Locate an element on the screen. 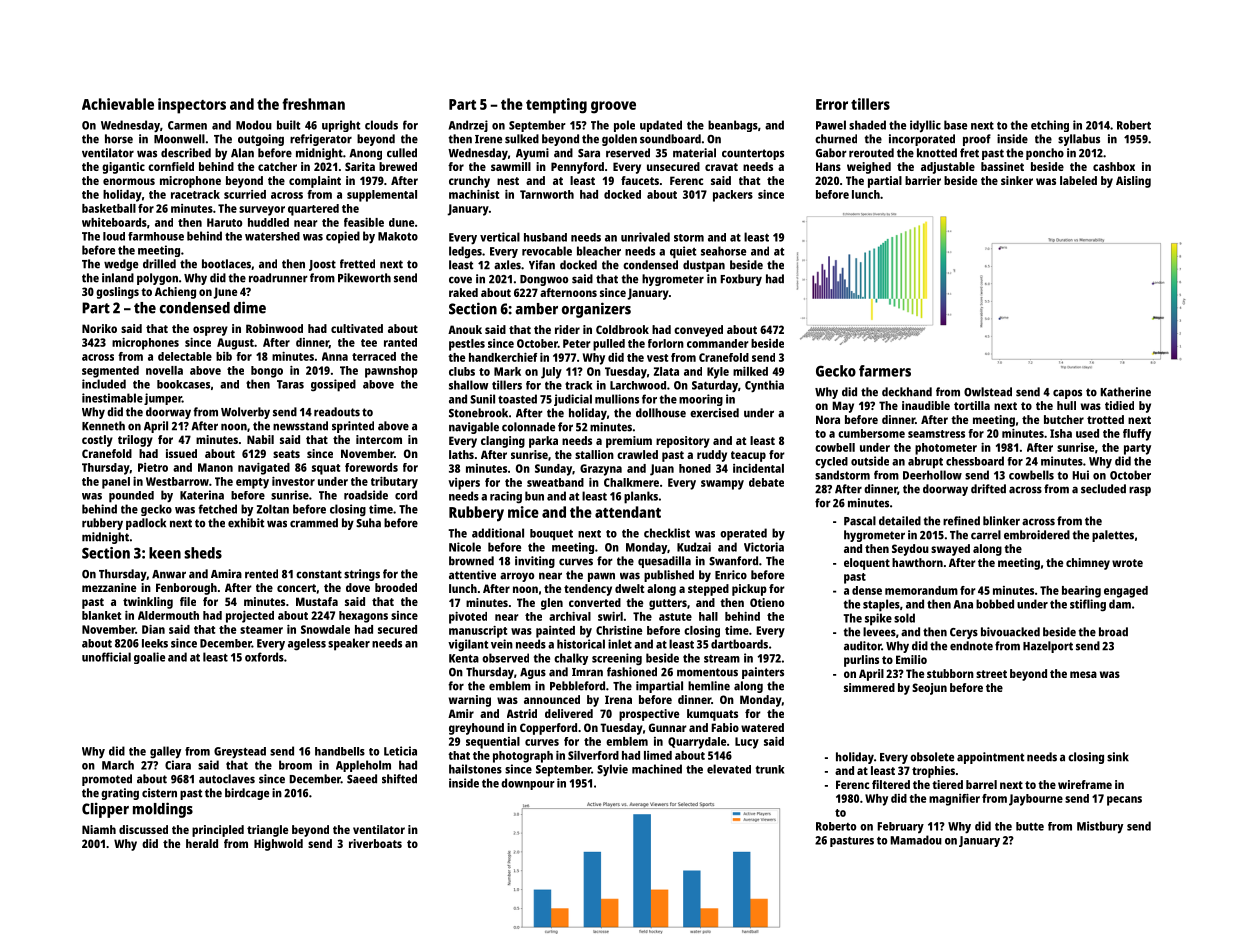 The width and height of the screenshot is (1233, 952). unofficial is located at coordinates (106, 657).
